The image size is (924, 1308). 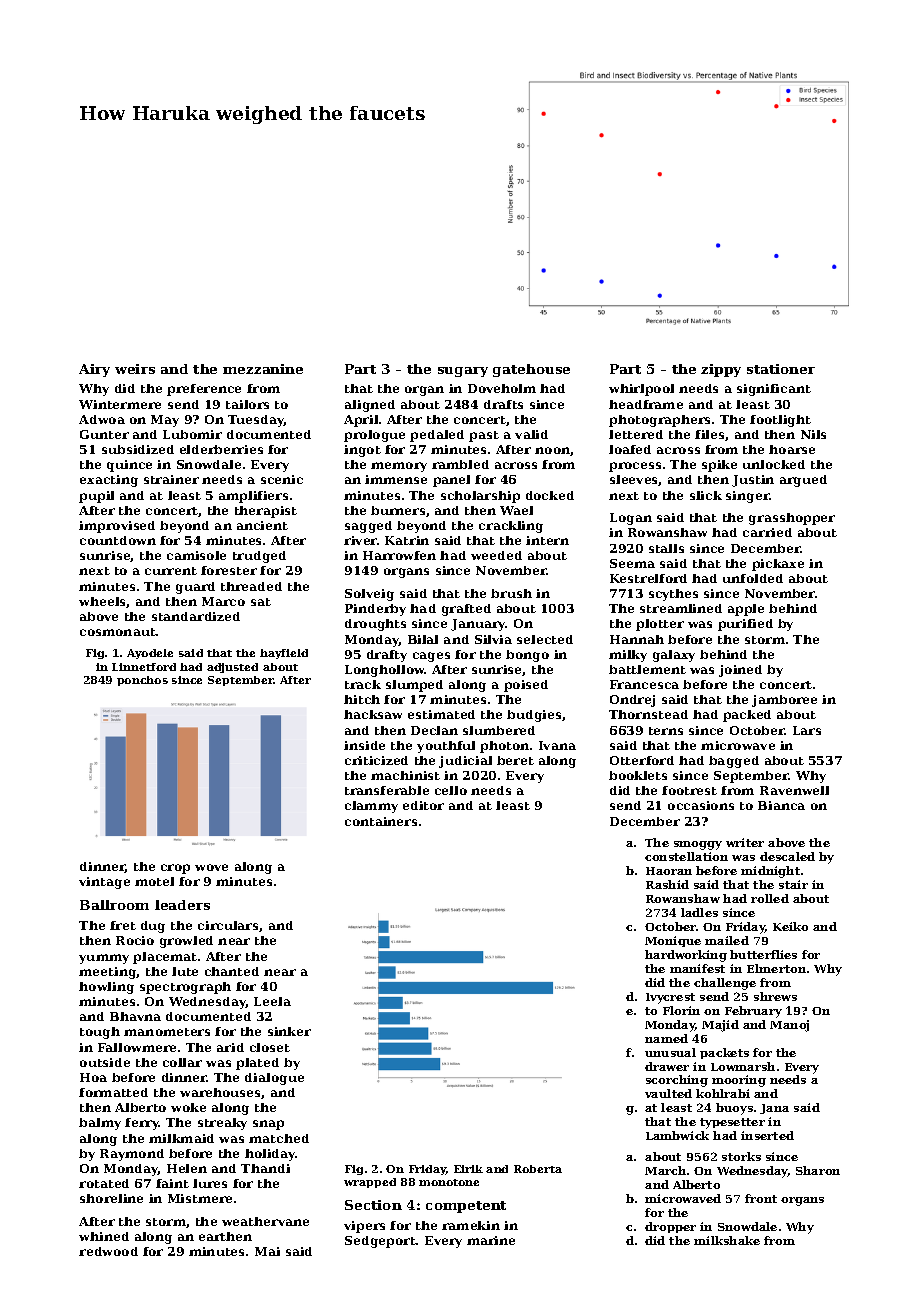 What do you see at coordinates (727, 1240) in the page?
I see `milkshake` at bounding box center [727, 1240].
